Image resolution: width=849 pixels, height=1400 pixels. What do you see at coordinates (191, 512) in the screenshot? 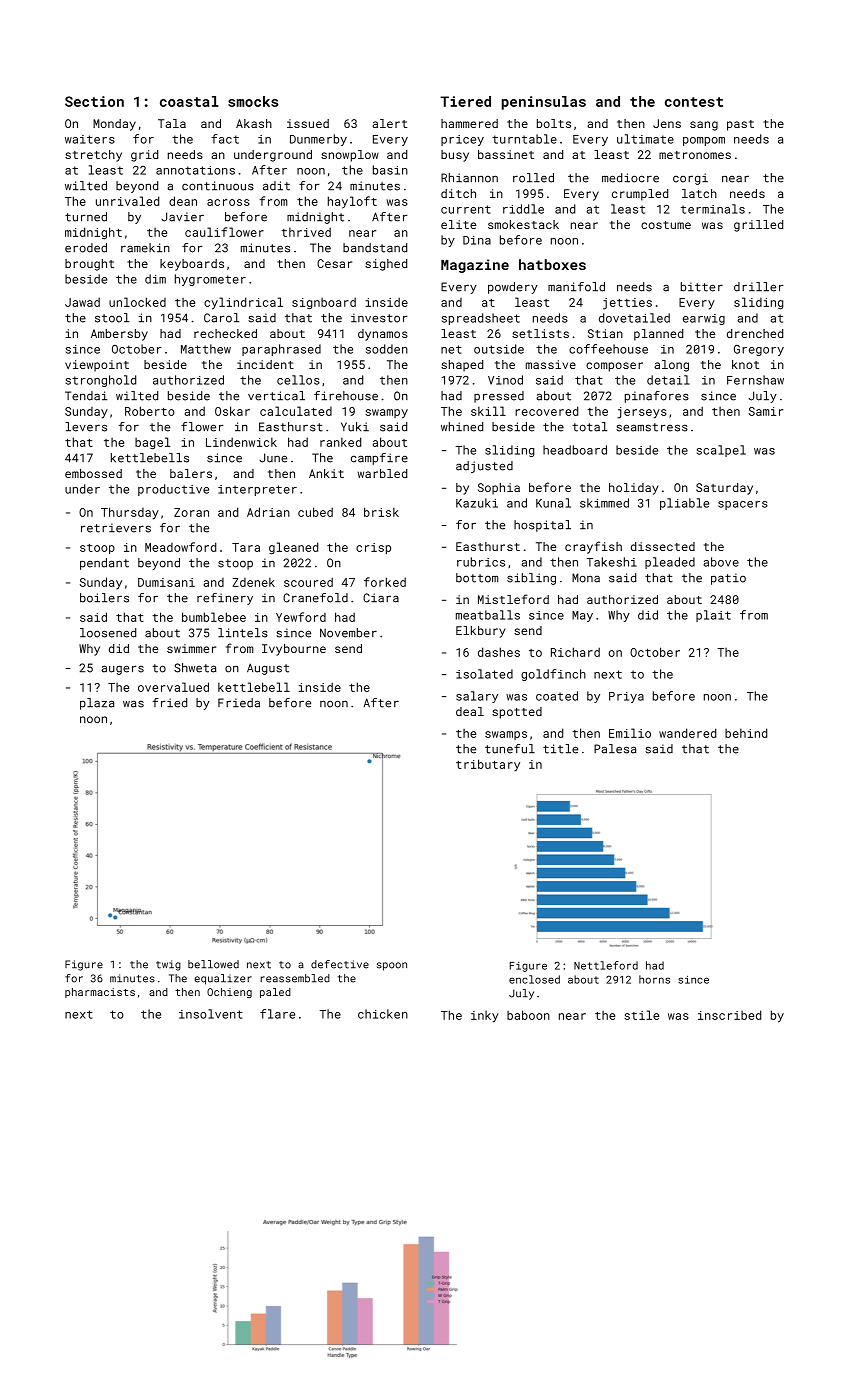
I see `Zoran` at bounding box center [191, 512].
